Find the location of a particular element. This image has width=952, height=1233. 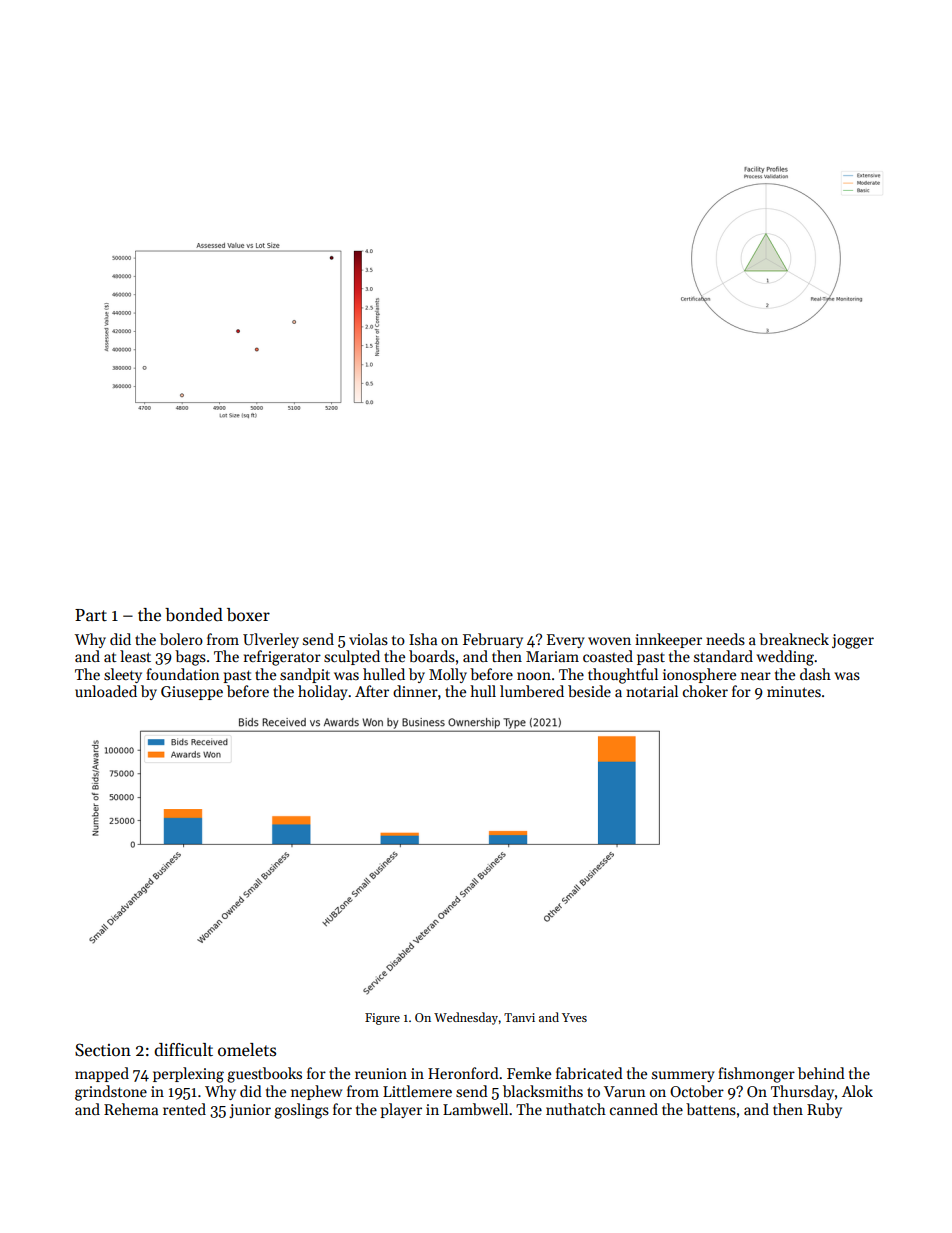

After is located at coordinates (372, 691).
